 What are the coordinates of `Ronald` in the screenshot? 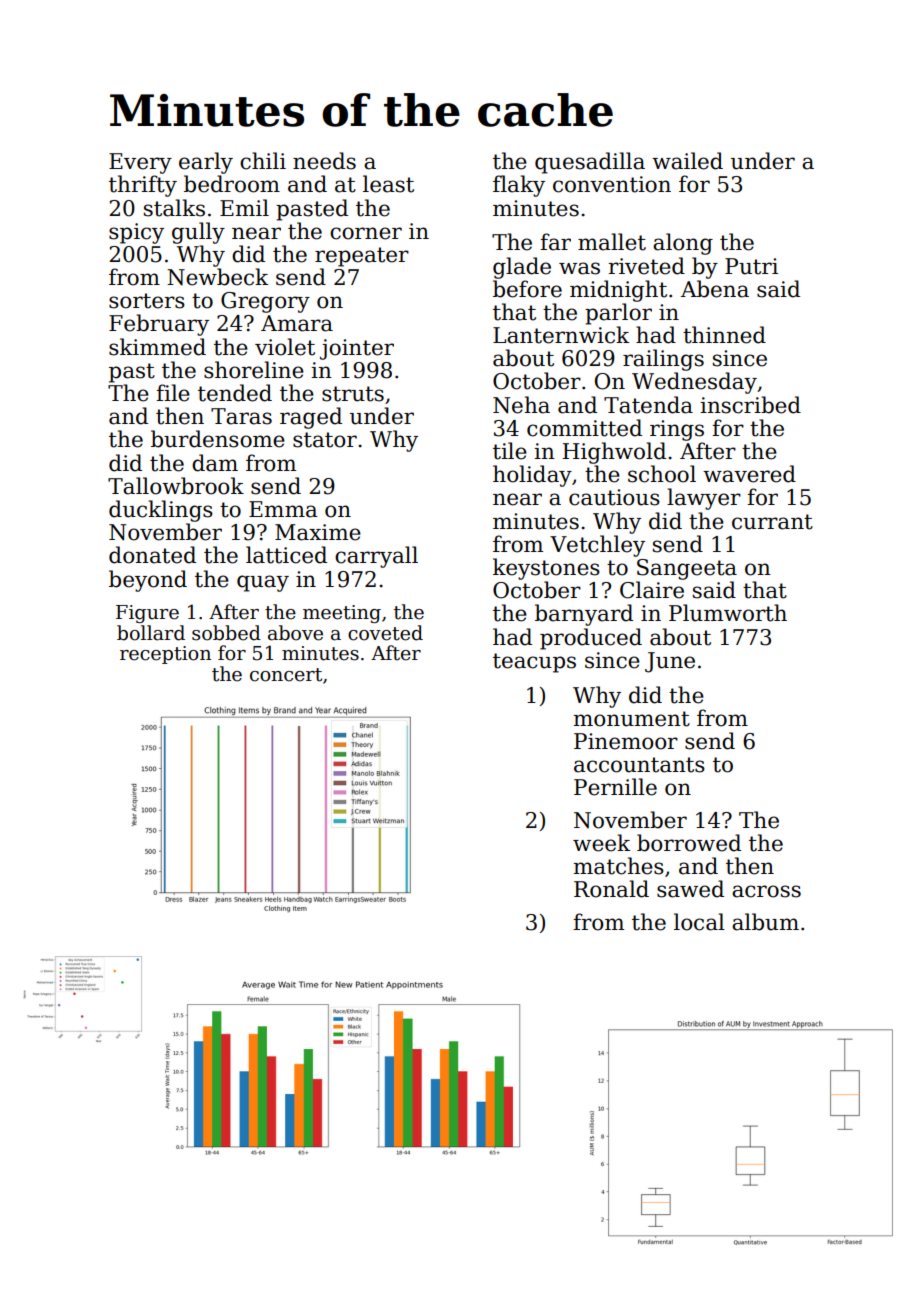 It's located at (611, 889).
